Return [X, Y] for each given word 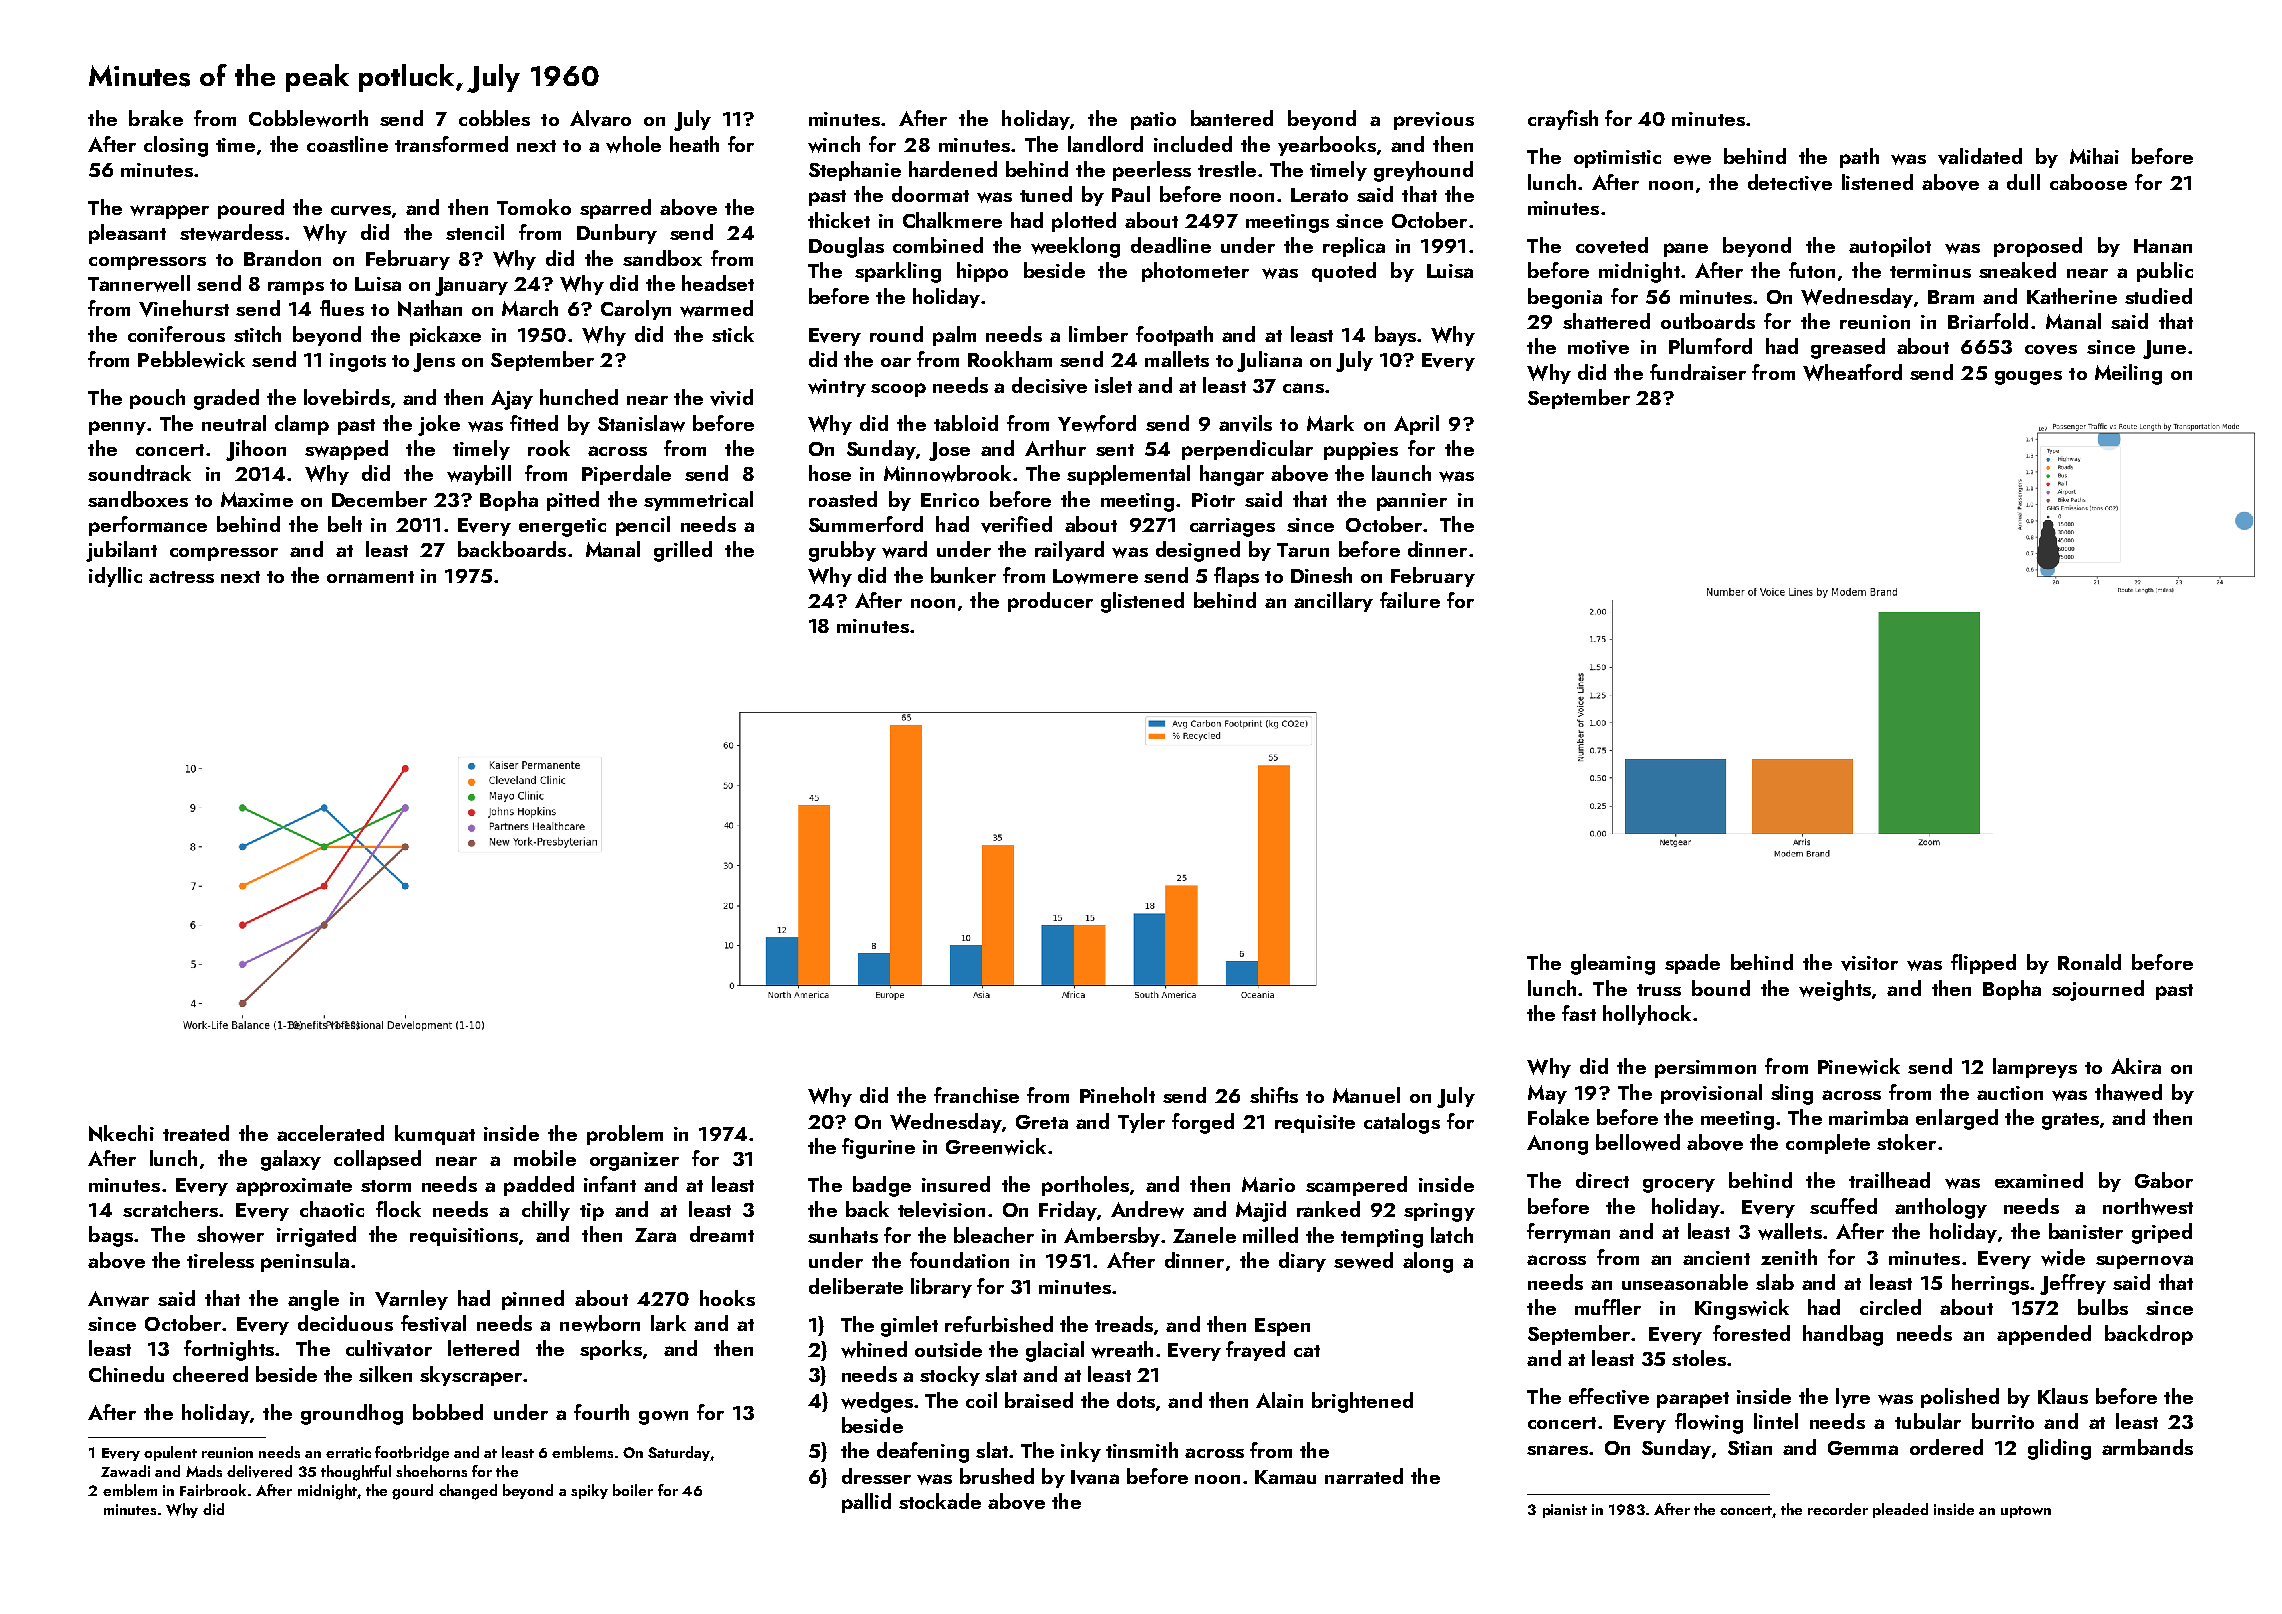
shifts [1274, 1095]
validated [1980, 156]
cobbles [494, 118]
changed [468, 1492]
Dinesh [1321, 575]
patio [1153, 121]
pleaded [1900, 1510]
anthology [1941, 1208]
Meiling [2128, 374]
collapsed [377, 1160]
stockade [940, 1501]
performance [148, 526]
